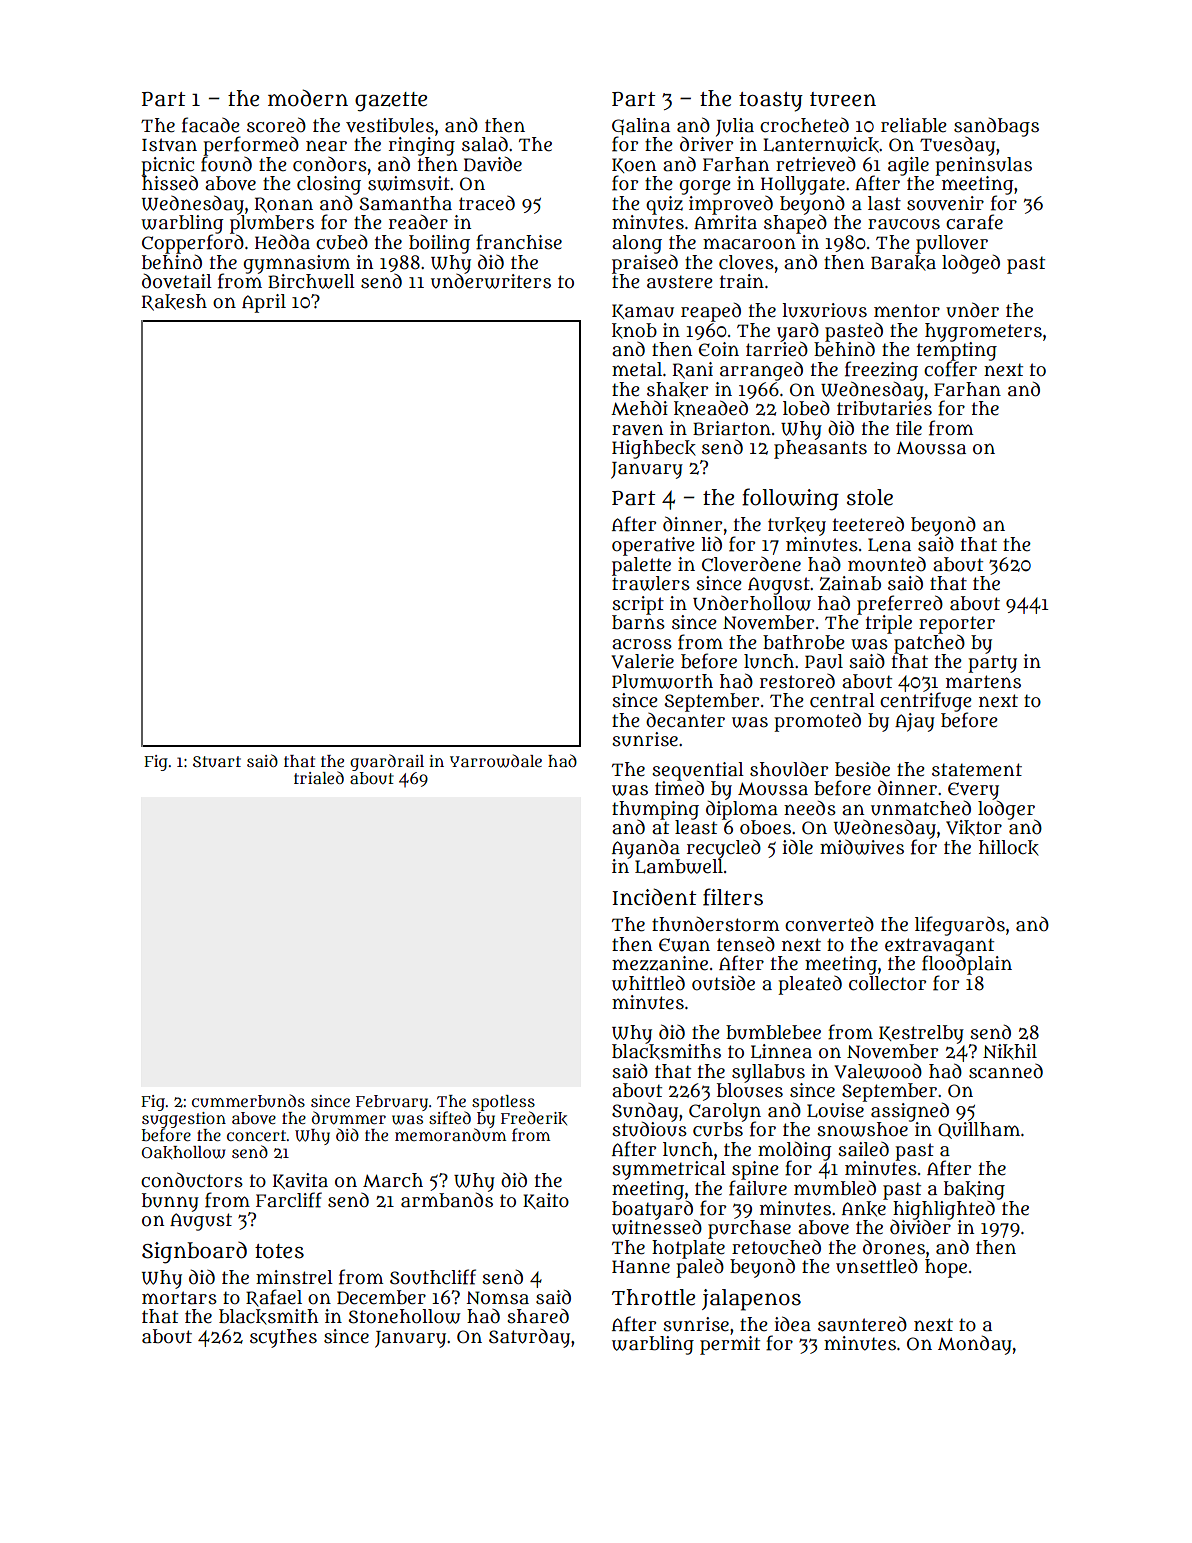 The width and height of the screenshot is (1192, 1543). I want to click on Saturday, so click(529, 1338).
